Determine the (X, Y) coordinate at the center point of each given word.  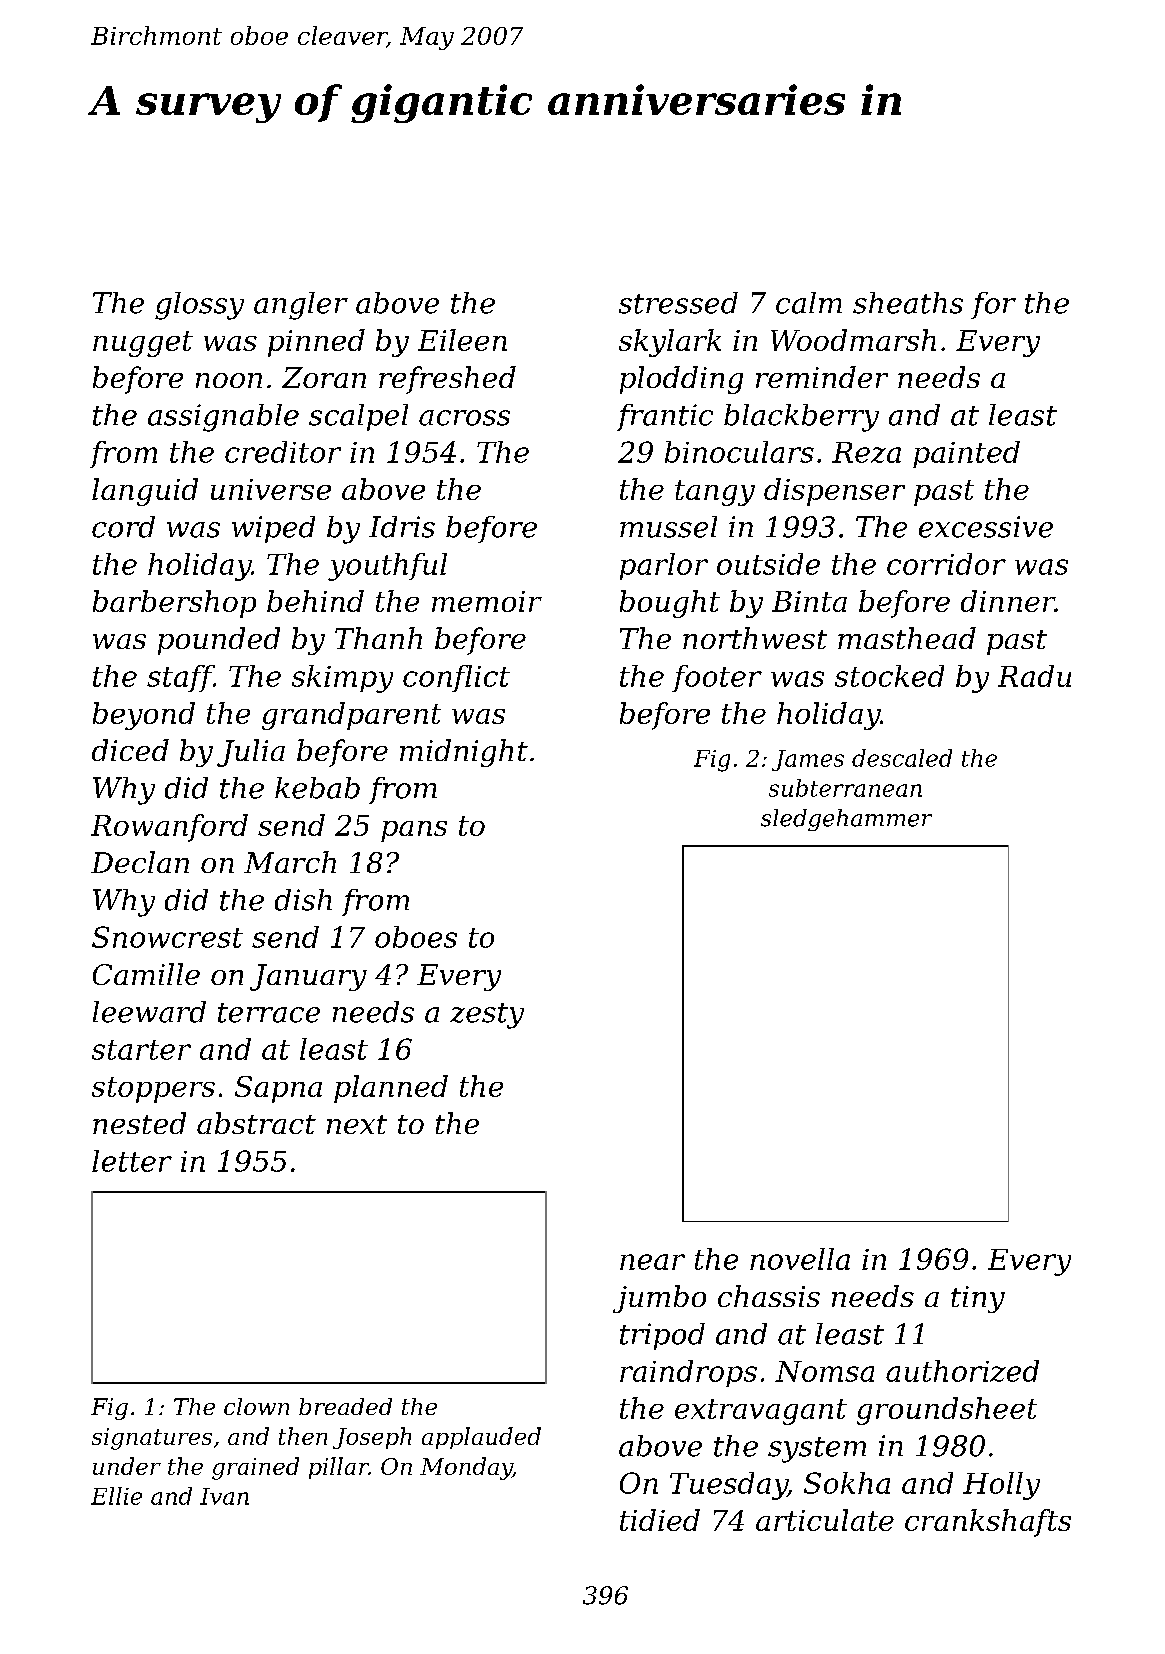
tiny (978, 1299)
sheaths (908, 303)
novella (800, 1259)
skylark (670, 343)
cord (123, 527)
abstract (256, 1123)
